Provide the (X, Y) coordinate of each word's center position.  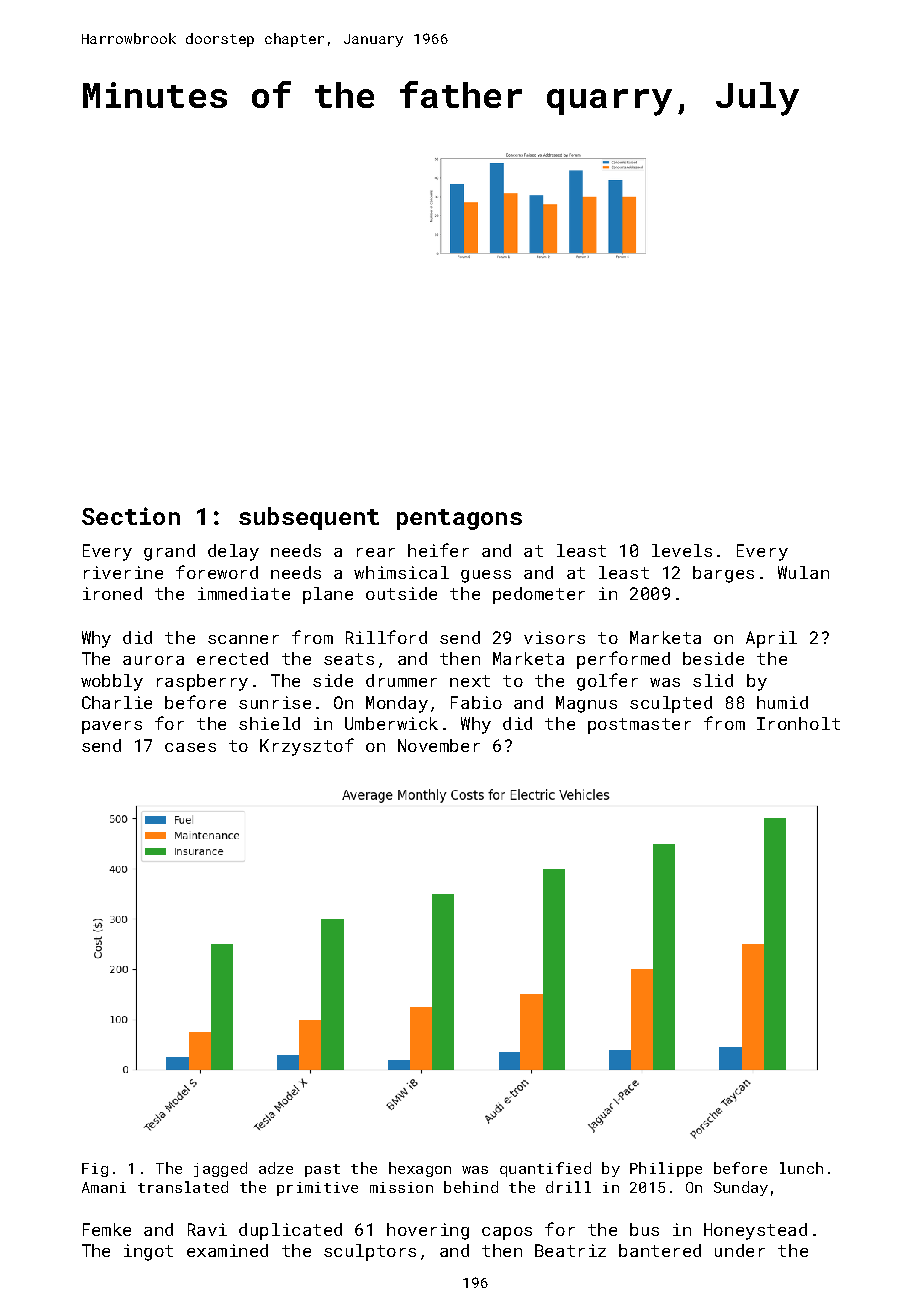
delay (233, 552)
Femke (107, 1229)
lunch (801, 1168)
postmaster (639, 726)
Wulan (803, 572)
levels (682, 550)
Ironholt (798, 723)
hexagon (420, 1169)
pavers (112, 727)
